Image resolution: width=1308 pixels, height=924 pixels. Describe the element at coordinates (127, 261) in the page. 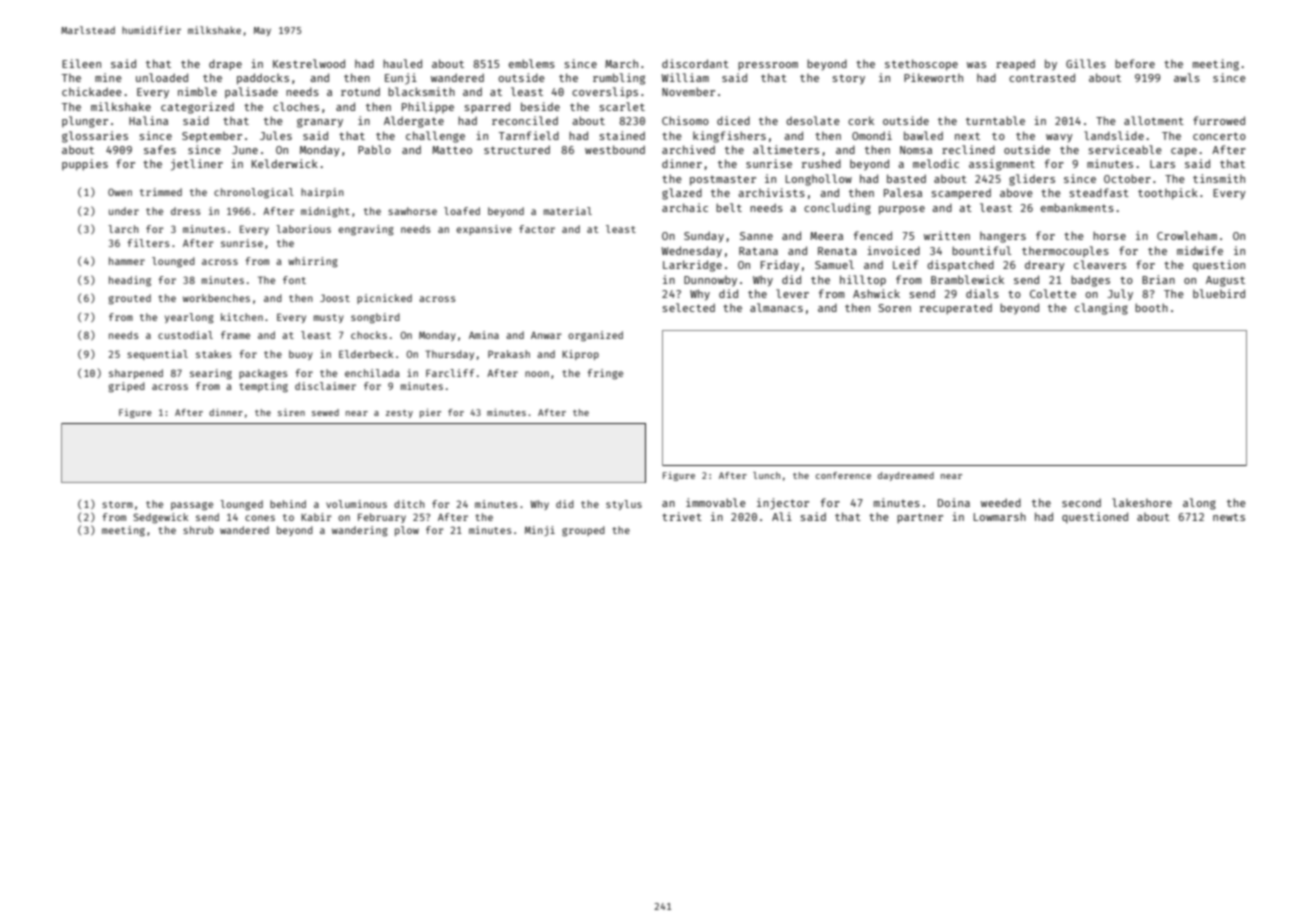

I see `hammer` at that location.
